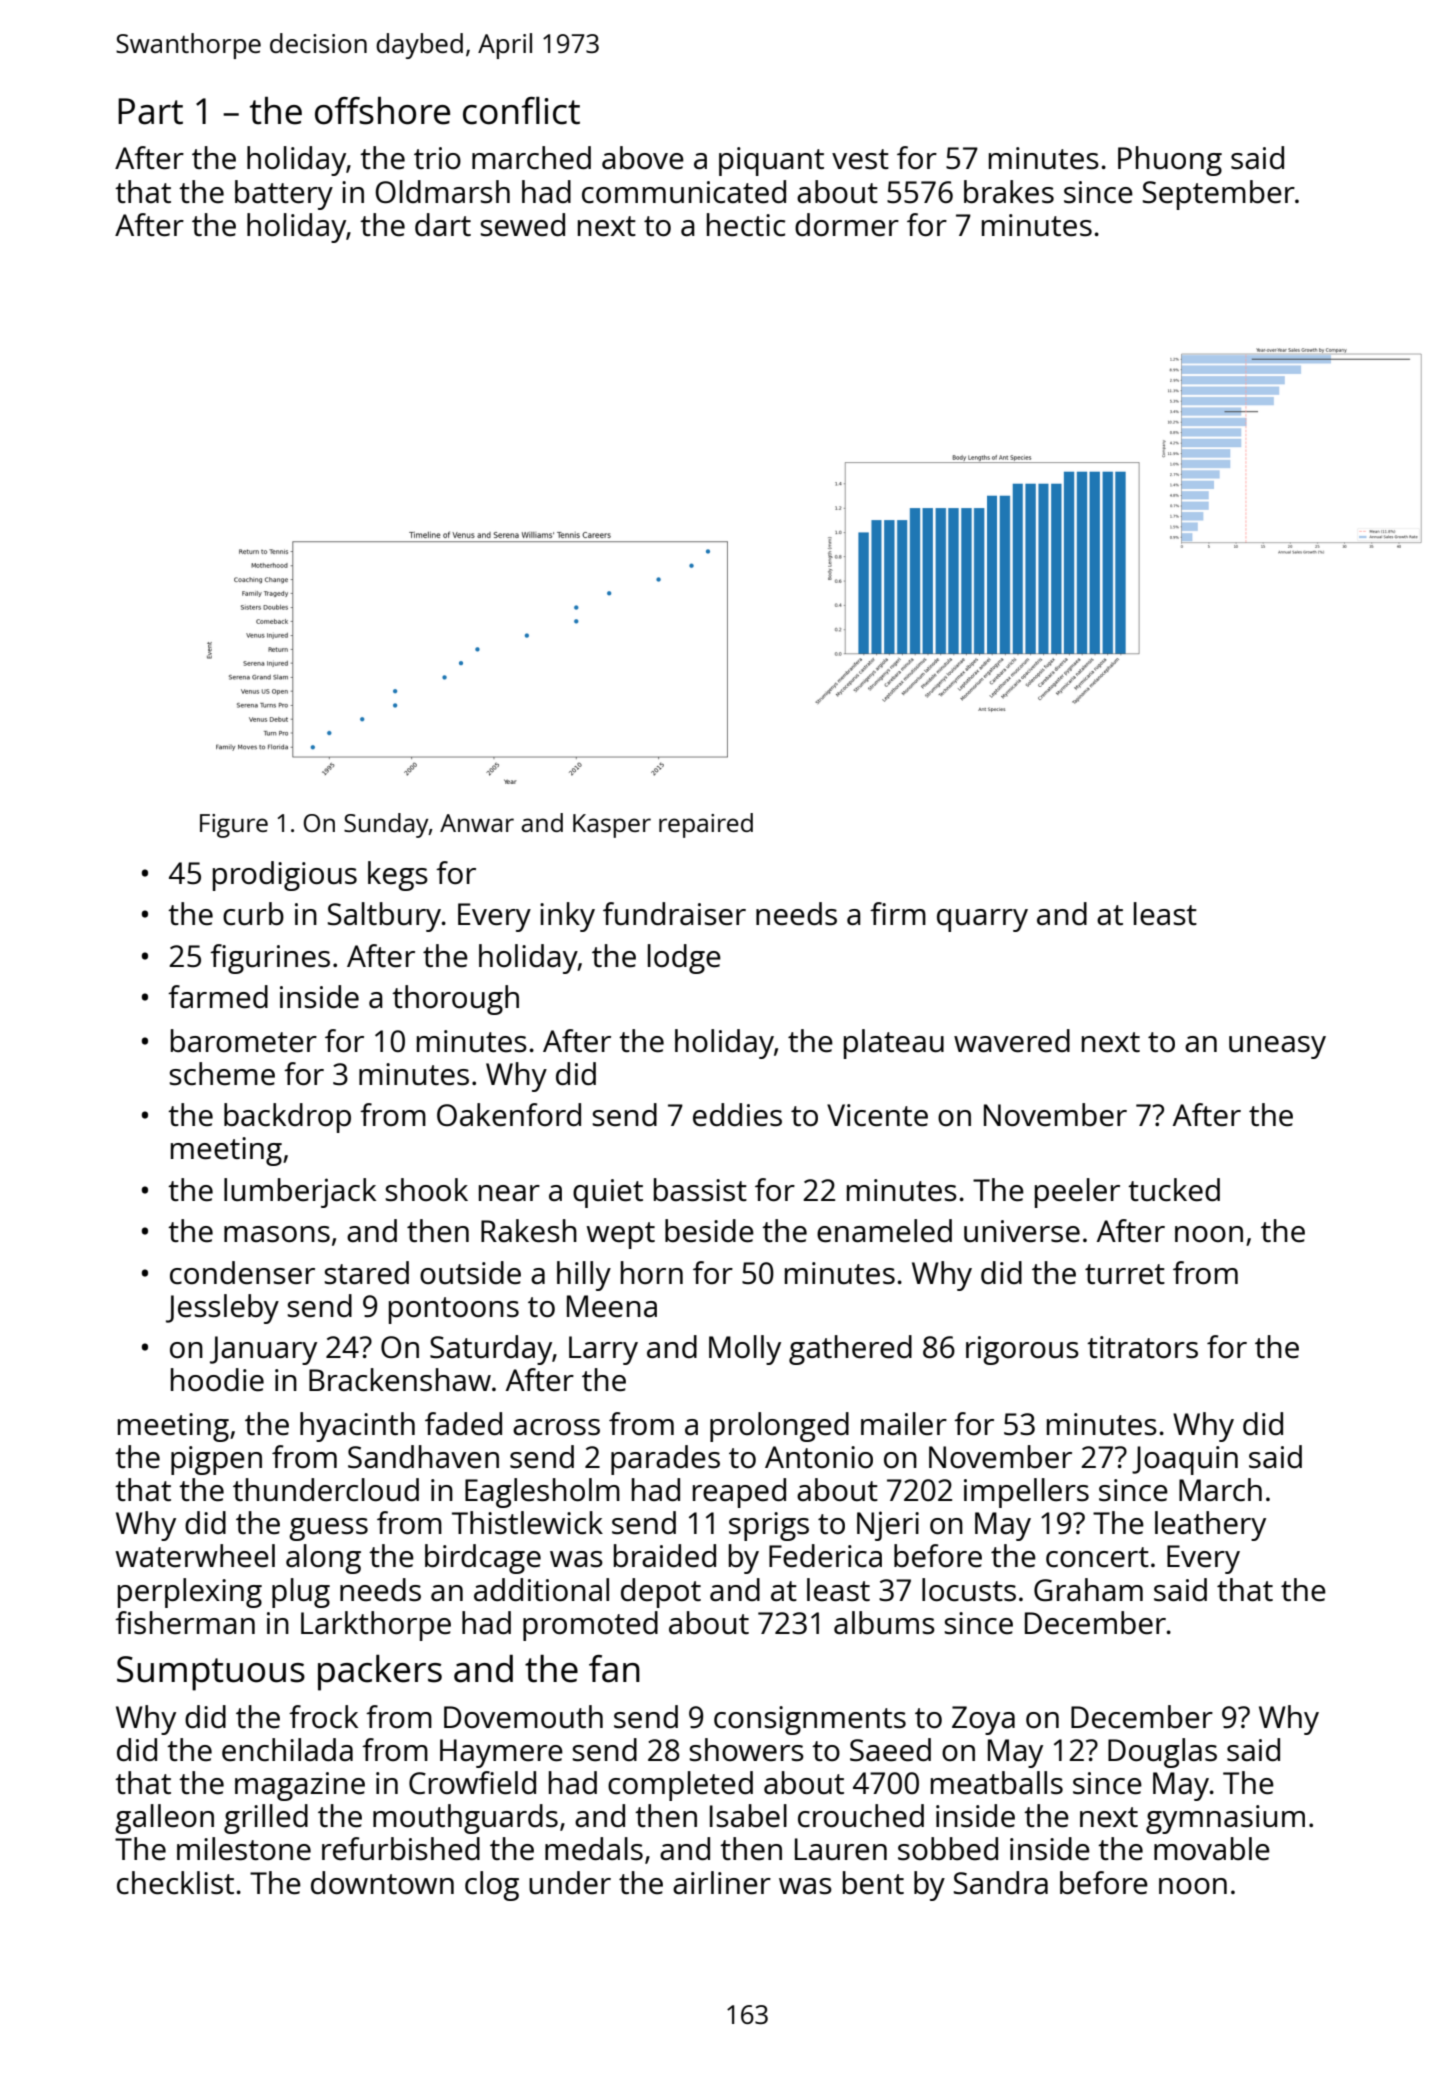 This page has height=2100, width=1450. What do you see at coordinates (1001, 1883) in the page?
I see `Sandra` at bounding box center [1001, 1883].
